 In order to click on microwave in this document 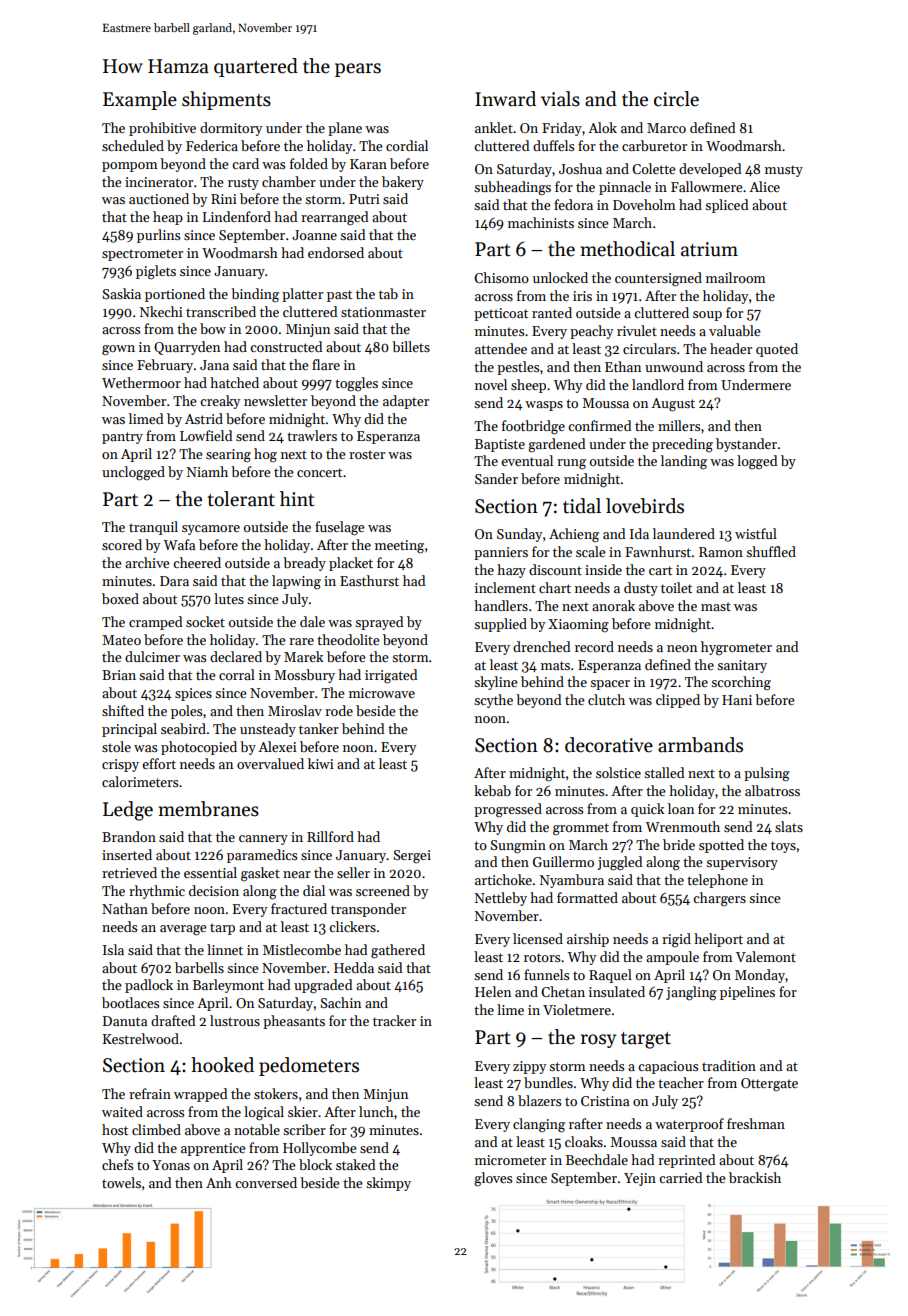, I will do `click(382, 693)`.
